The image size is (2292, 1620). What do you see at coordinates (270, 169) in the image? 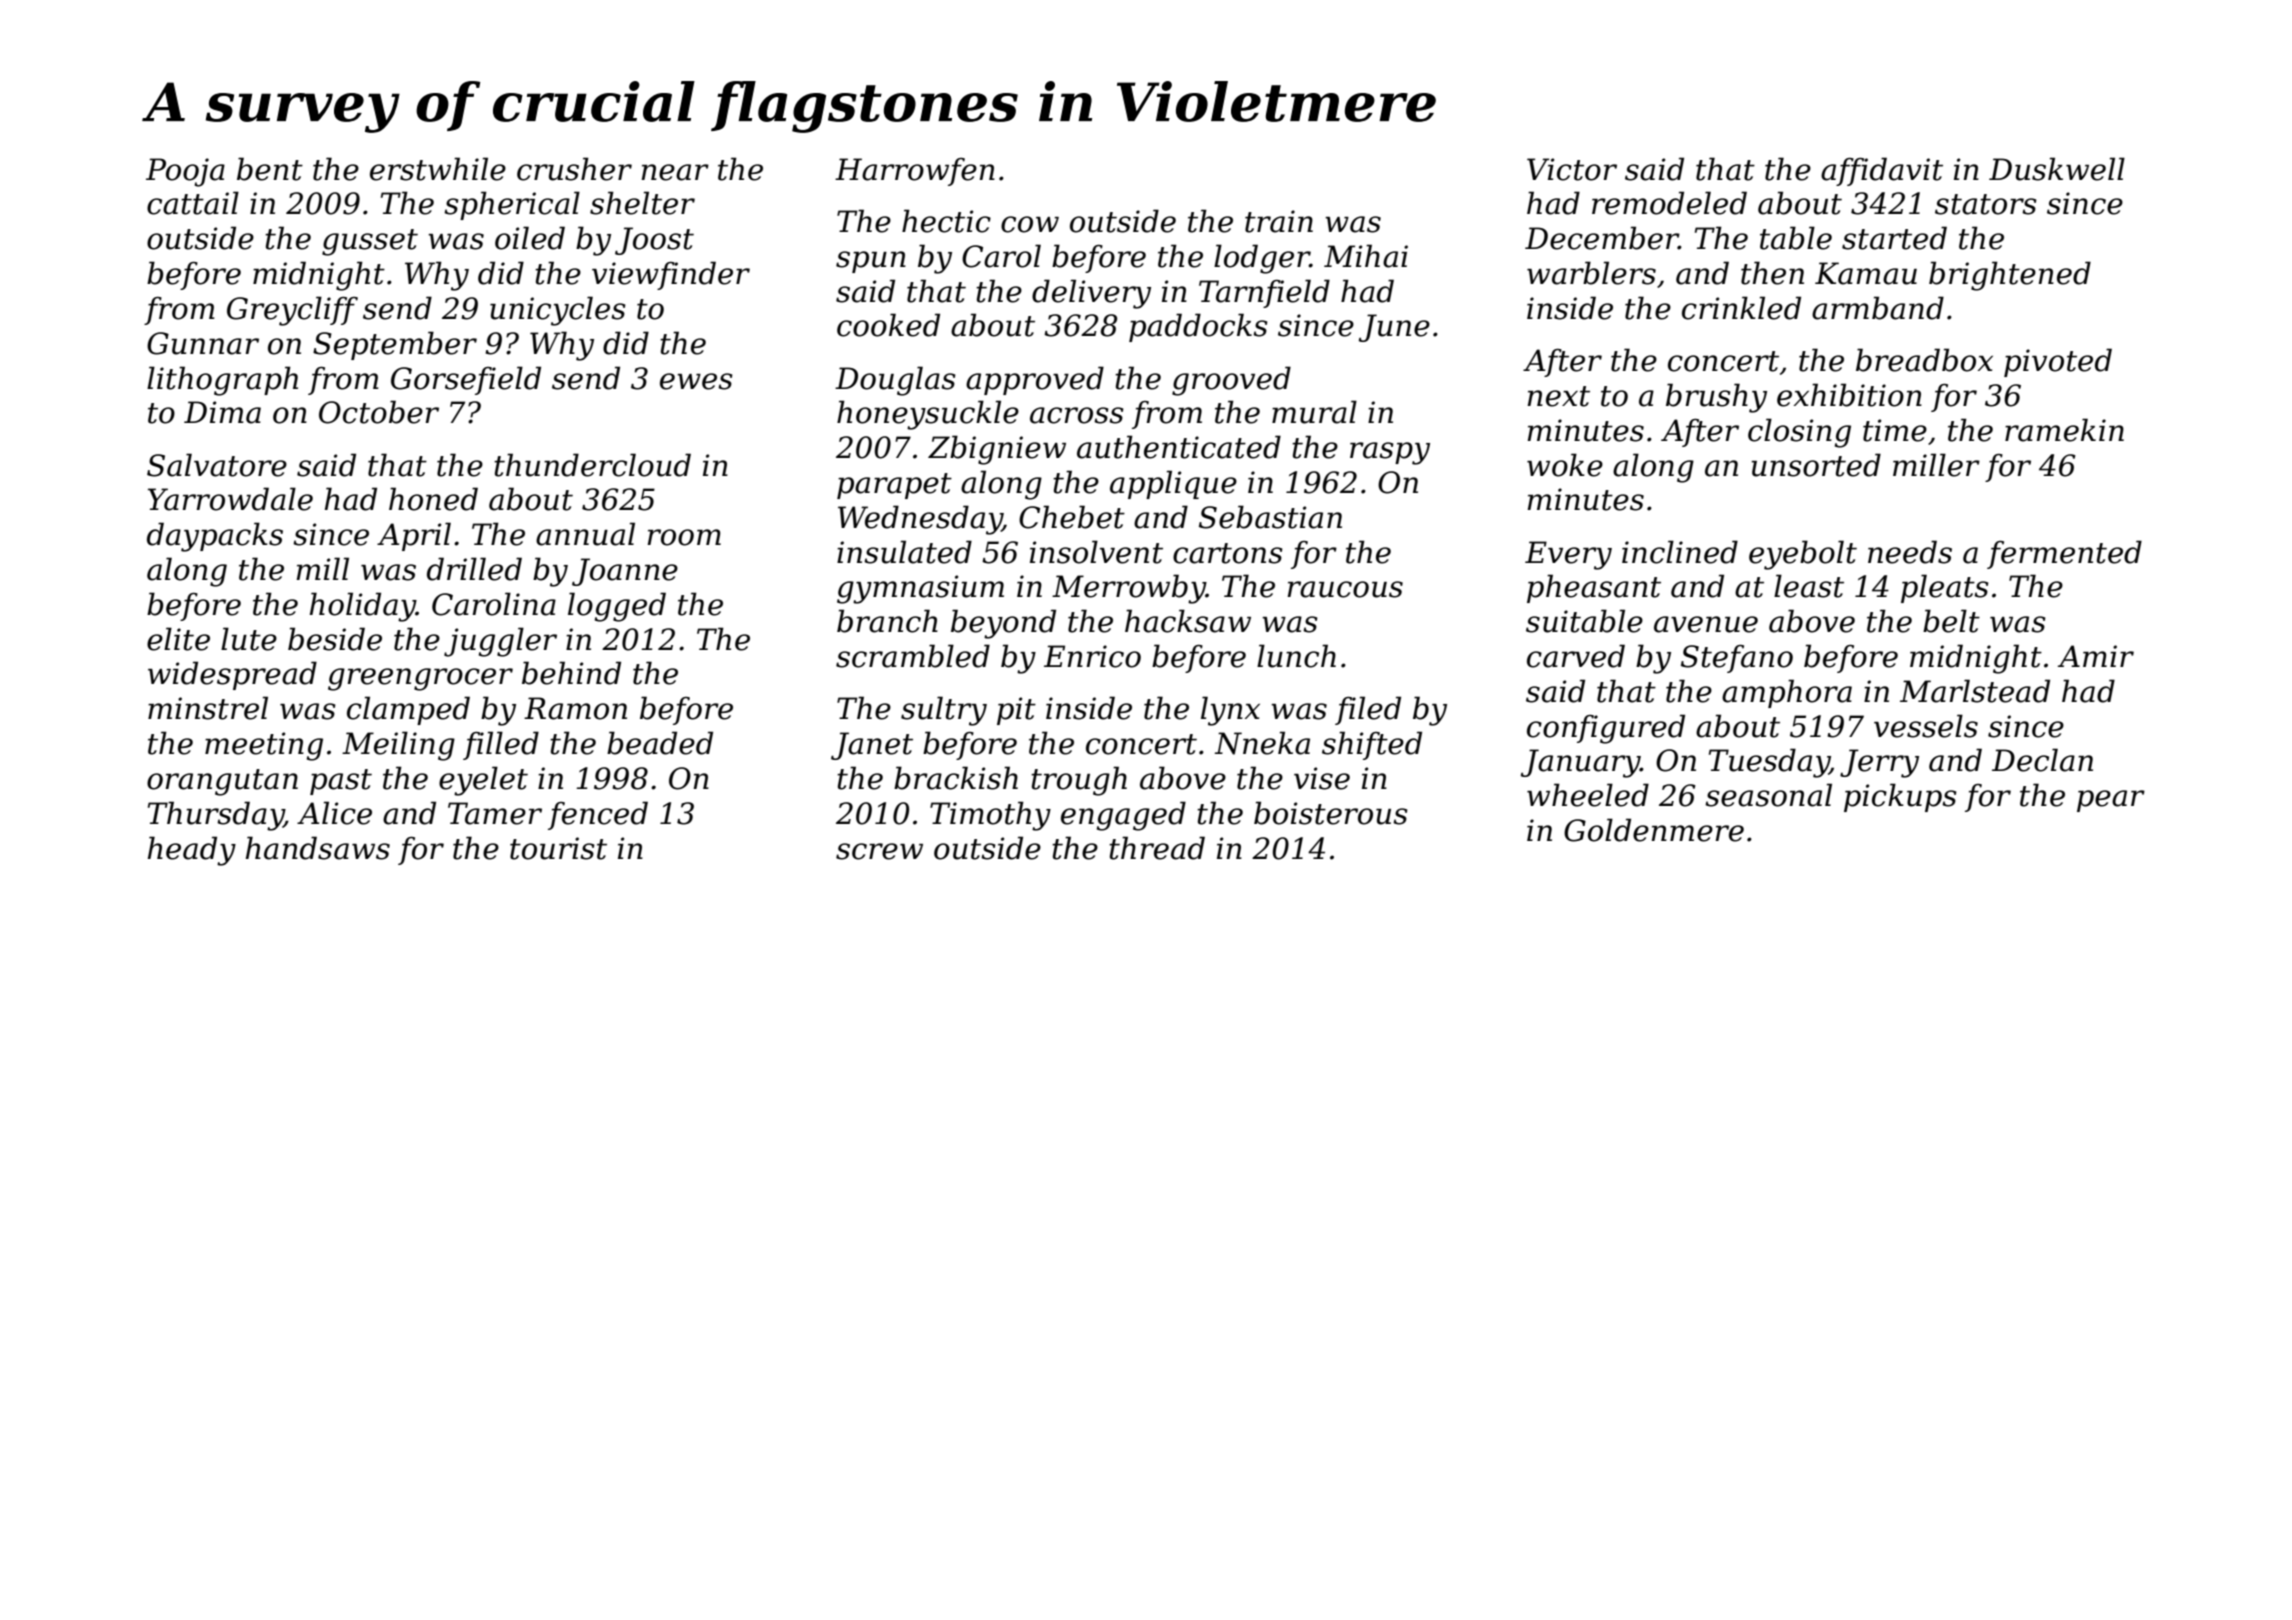
I see `bent` at bounding box center [270, 169].
